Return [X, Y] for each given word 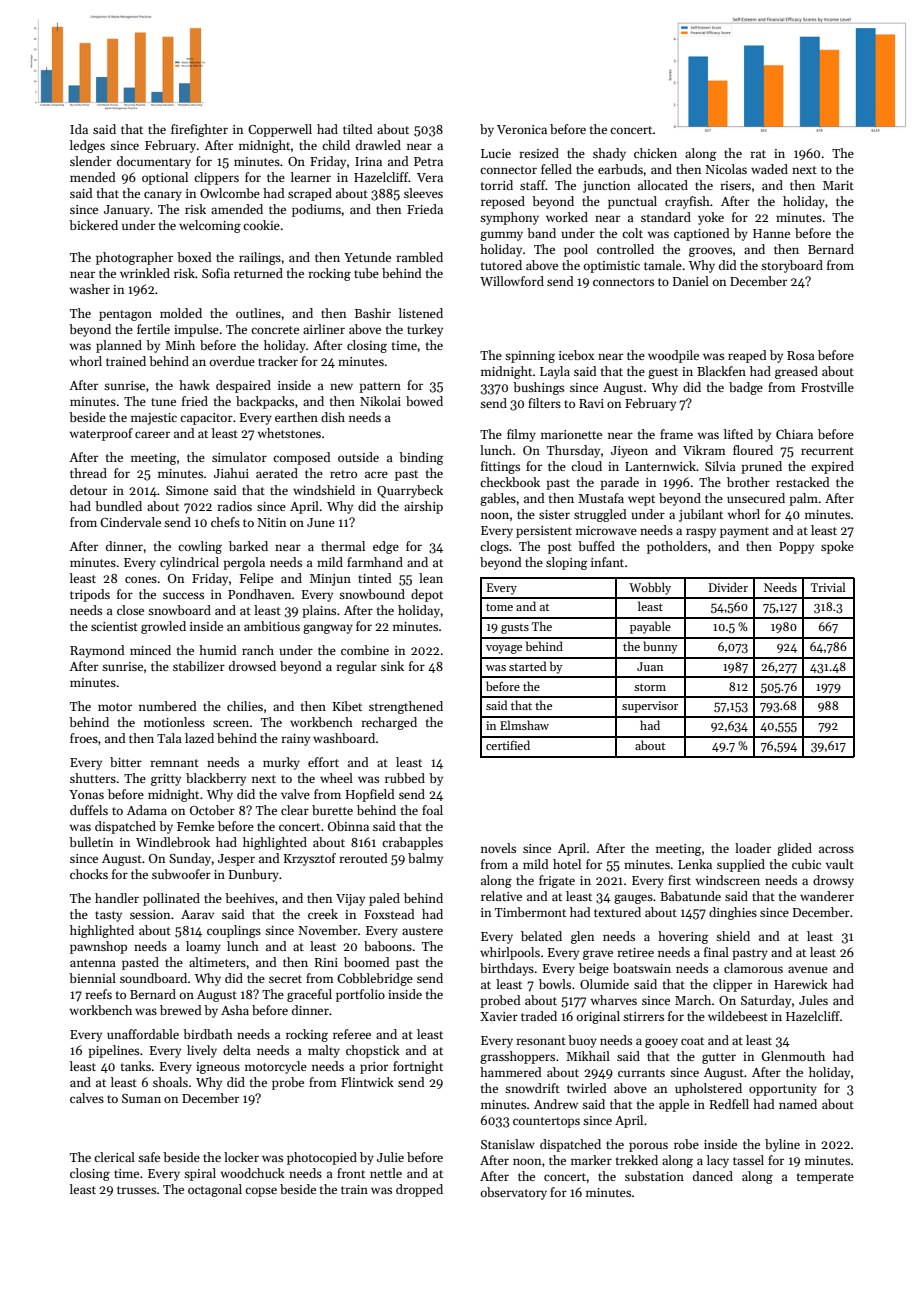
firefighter [199, 130]
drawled [378, 145]
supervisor [650, 707]
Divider [728, 587]
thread [88, 473]
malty [324, 1051]
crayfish [687, 202]
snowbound [372, 594]
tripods [90, 595]
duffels [89, 810]
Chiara [794, 434]
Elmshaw [524, 725]
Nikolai [380, 401]
